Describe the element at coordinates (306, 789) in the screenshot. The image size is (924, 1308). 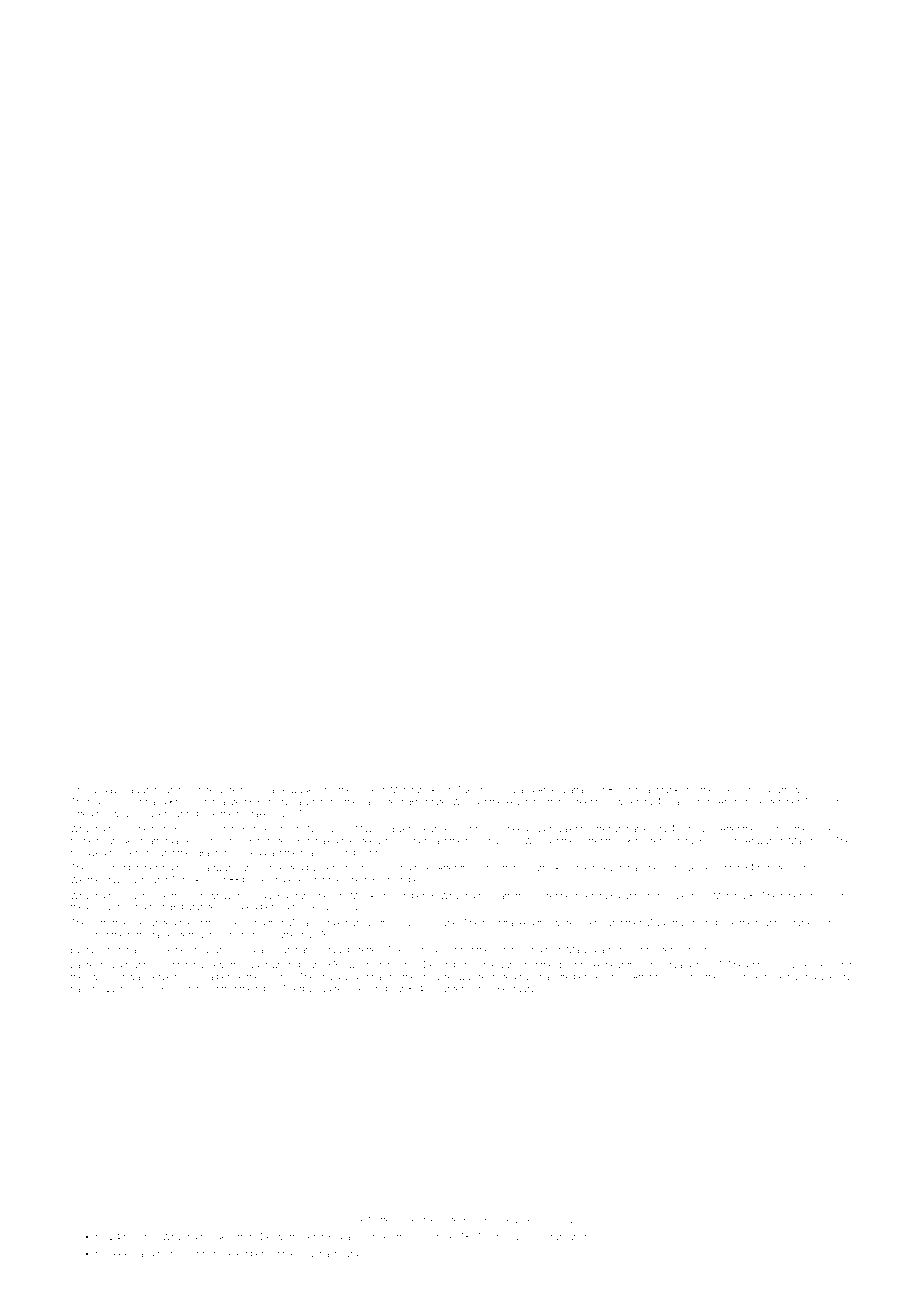
I see `waders` at that location.
